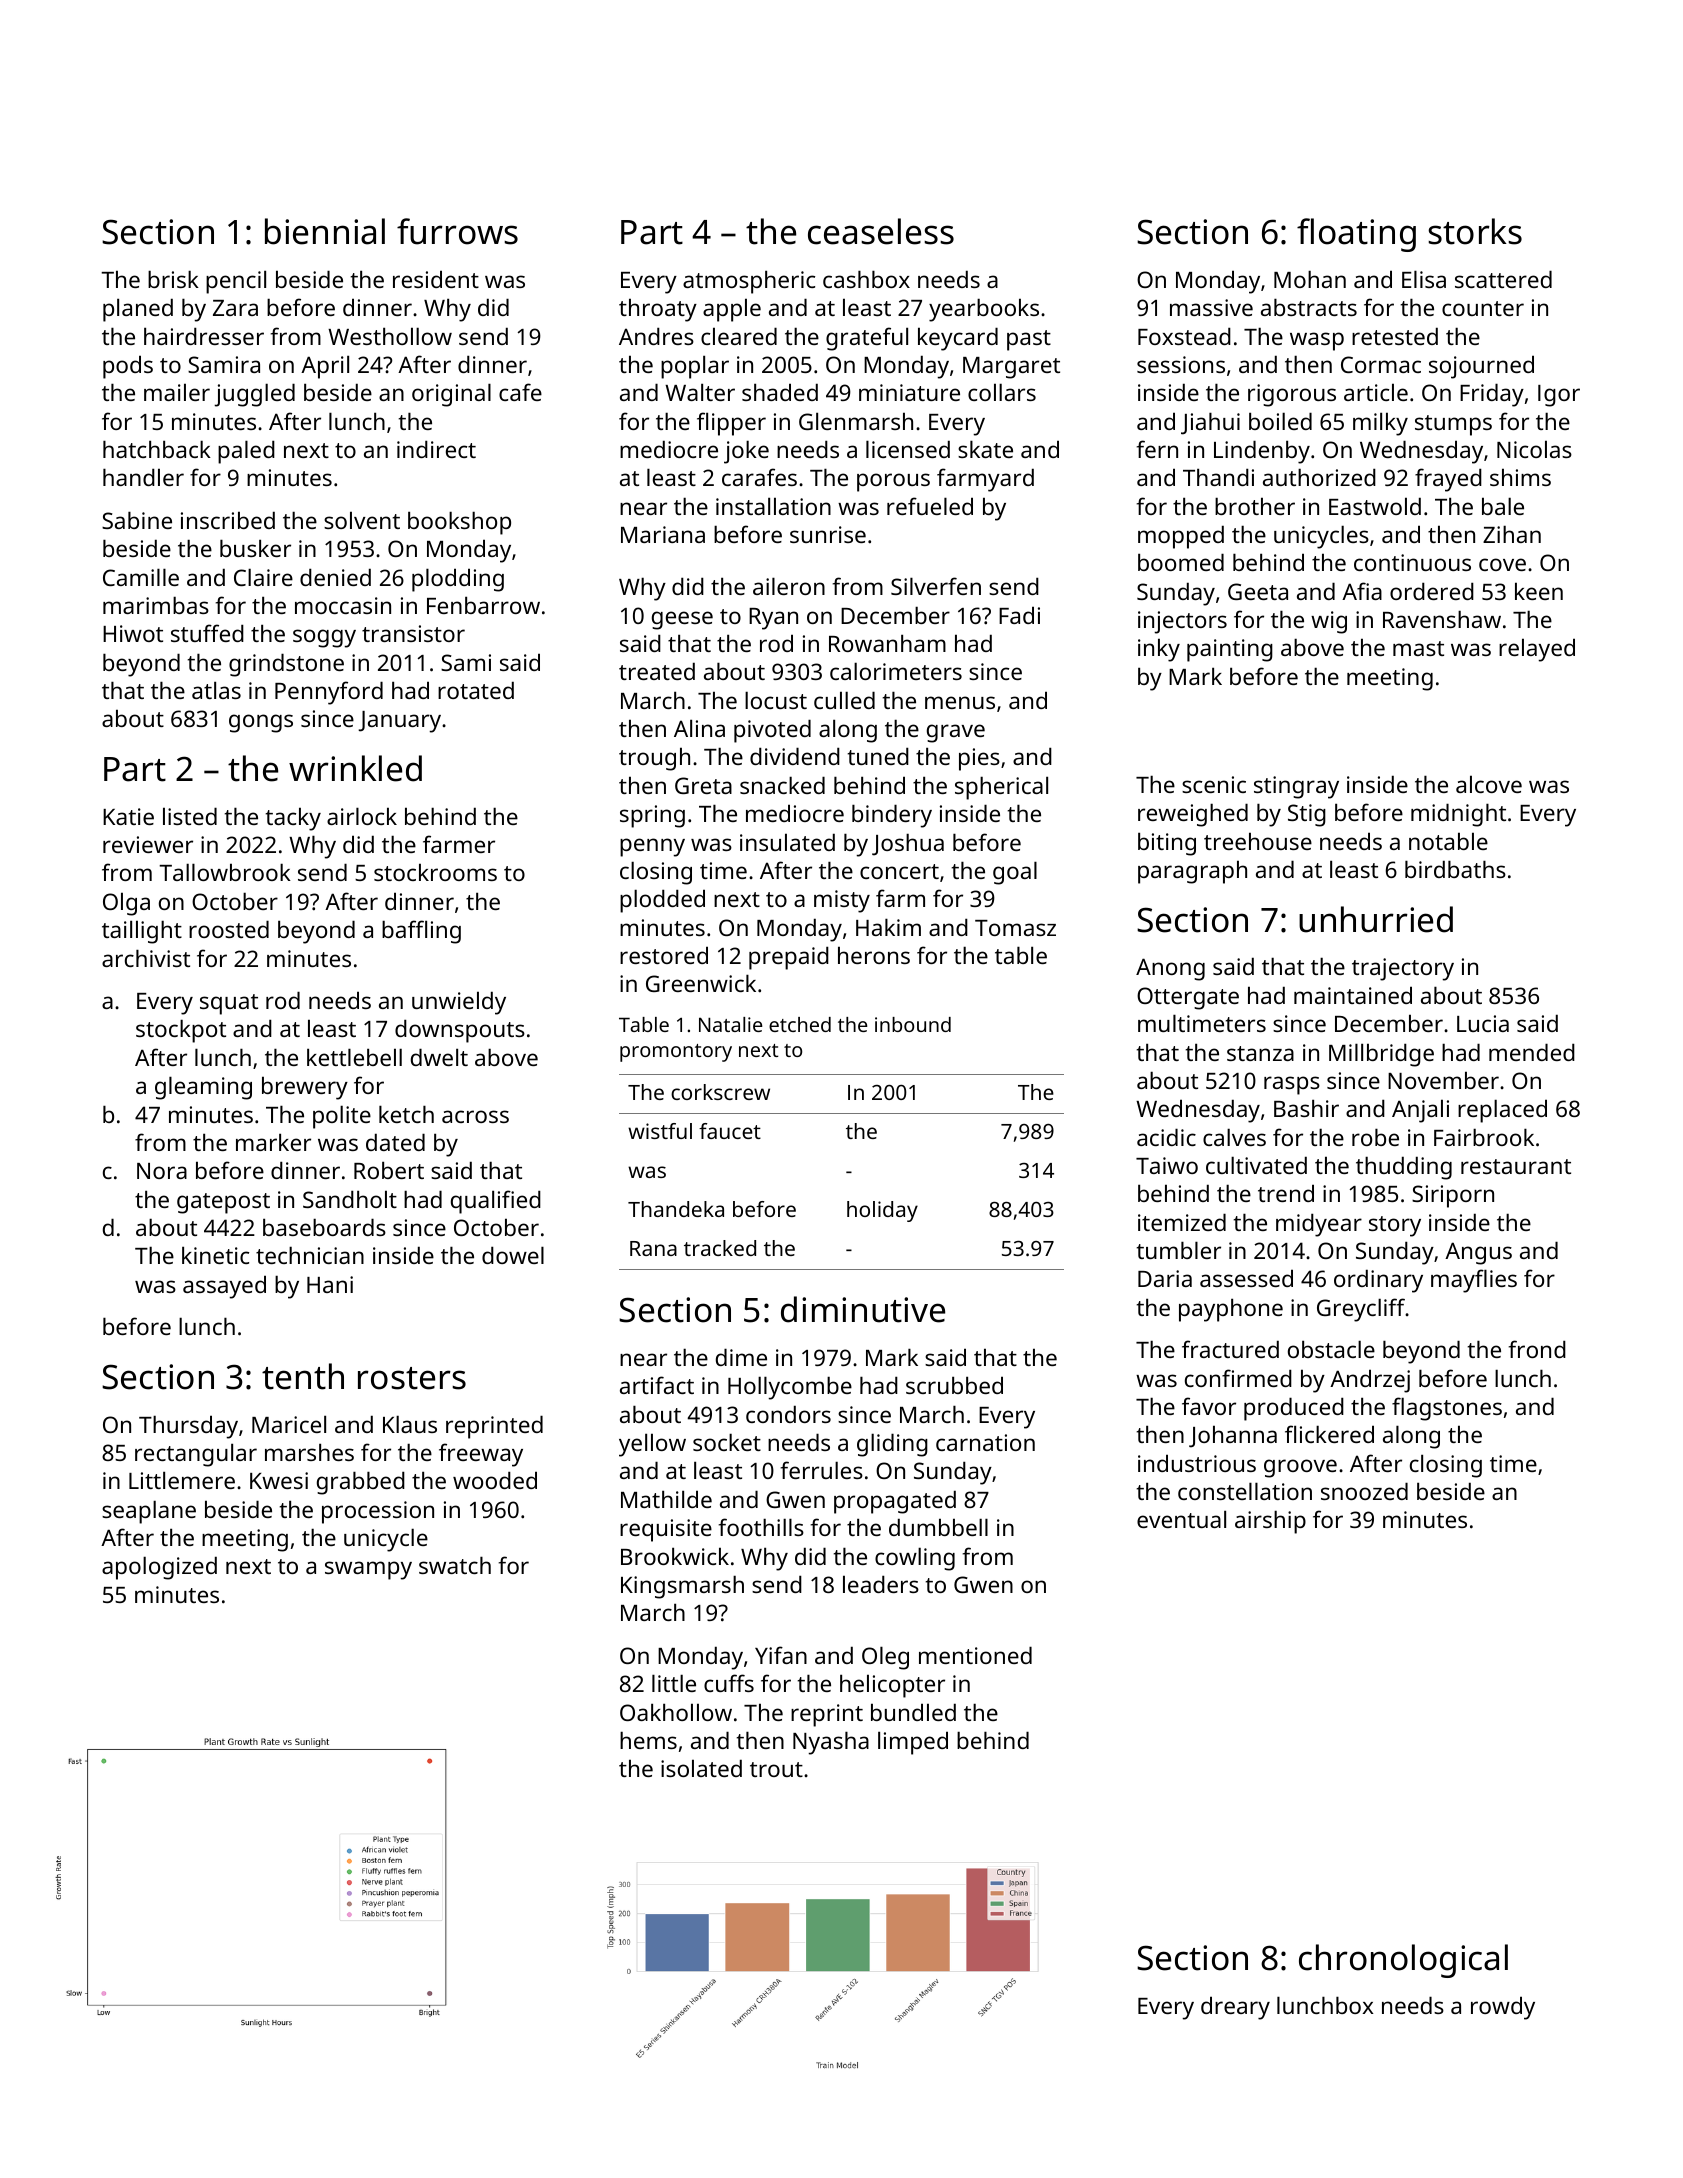 The width and height of the screenshot is (1683, 2178). What do you see at coordinates (436, 279) in the screenshot?
I see `resident` at bounding box center [436, 279].
